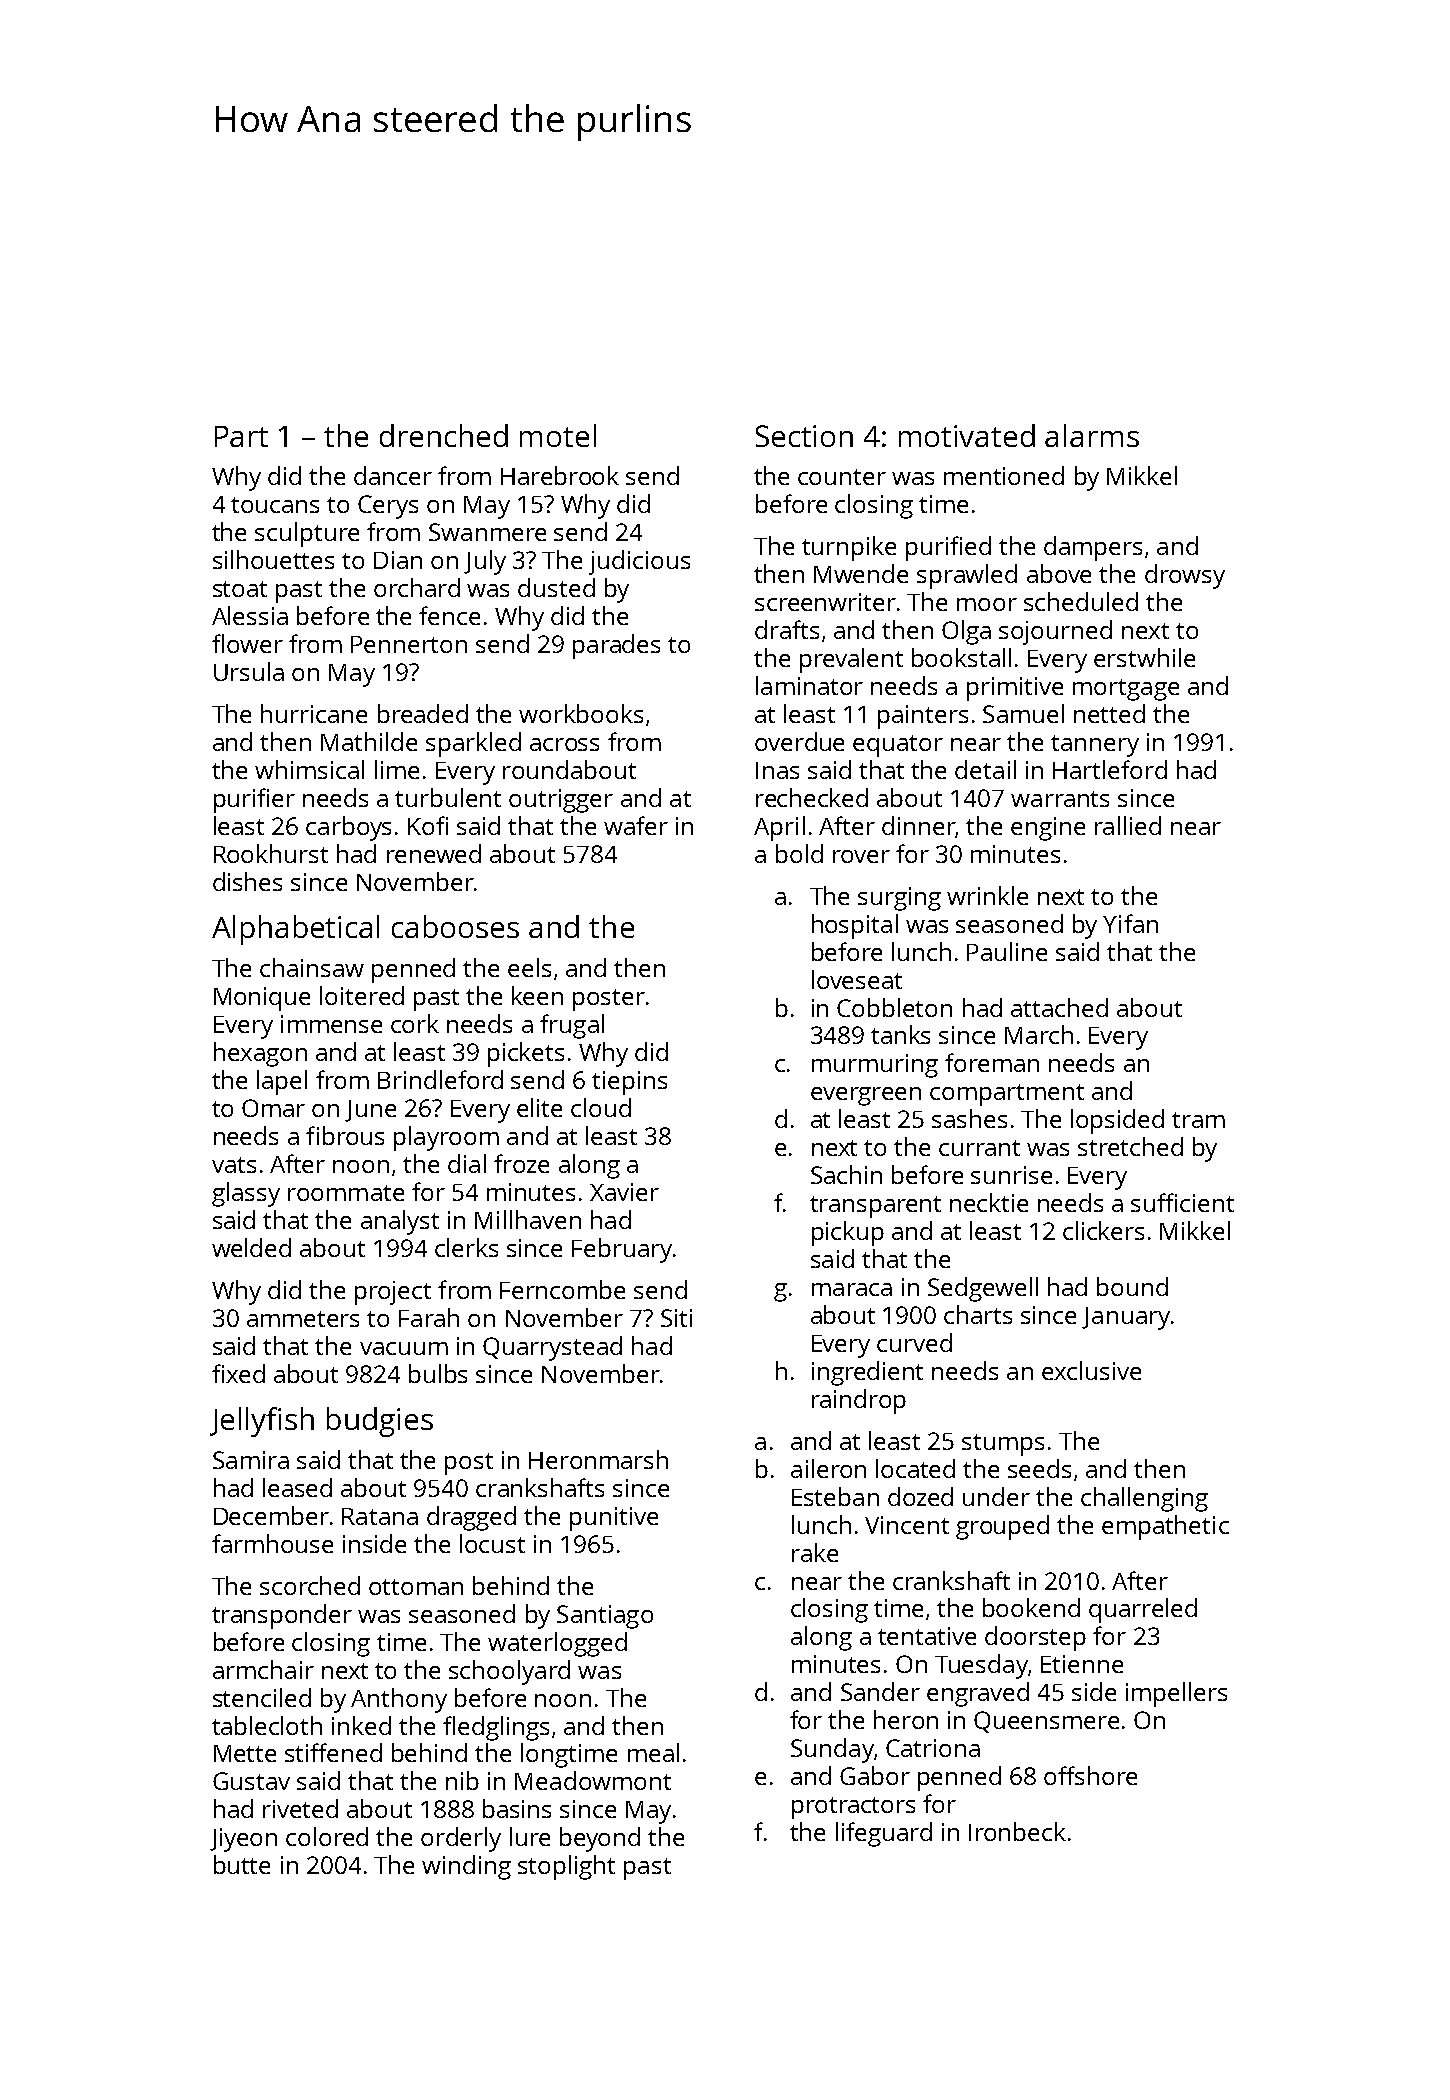  I want to click on eels, so click(529, 967).
